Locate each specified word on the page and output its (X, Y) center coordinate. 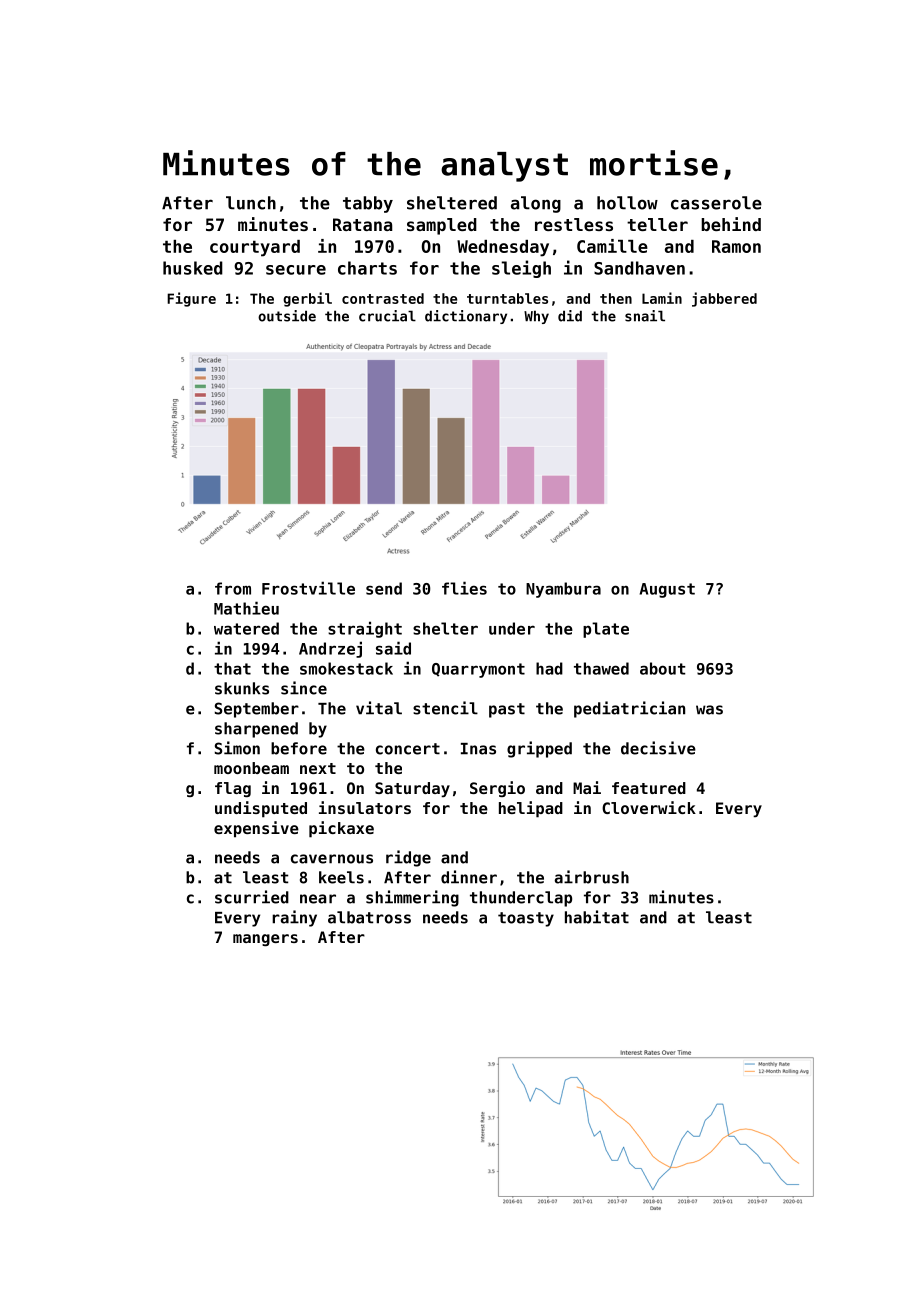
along (536, 204)
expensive (256, 829)
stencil (445, 708)
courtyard (255, 248)
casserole (716, 203)
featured (649, 788)
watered (246, 628)
